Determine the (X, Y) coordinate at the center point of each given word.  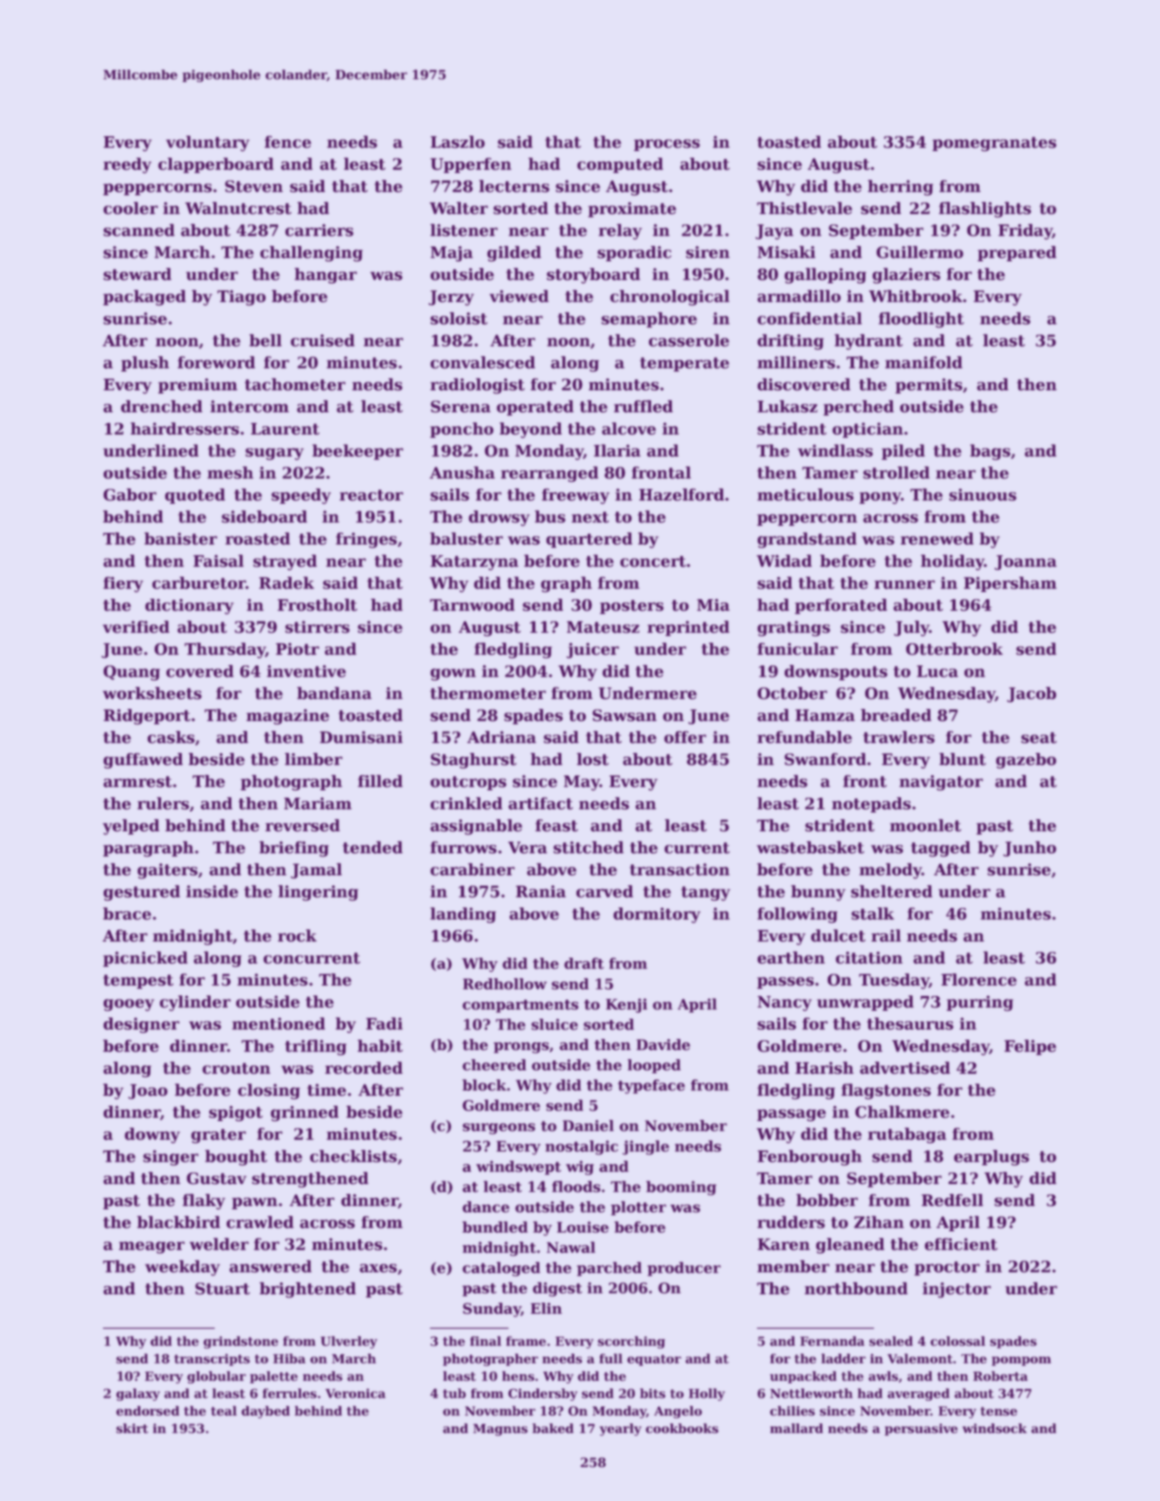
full (610, 1358)
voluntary (207, 143)
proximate (632, 210)
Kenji (626, 1005)
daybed (265, 1412)
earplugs (991, 1158)
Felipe (1030, 1047)
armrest (137, 782)
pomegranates (994, 144)
